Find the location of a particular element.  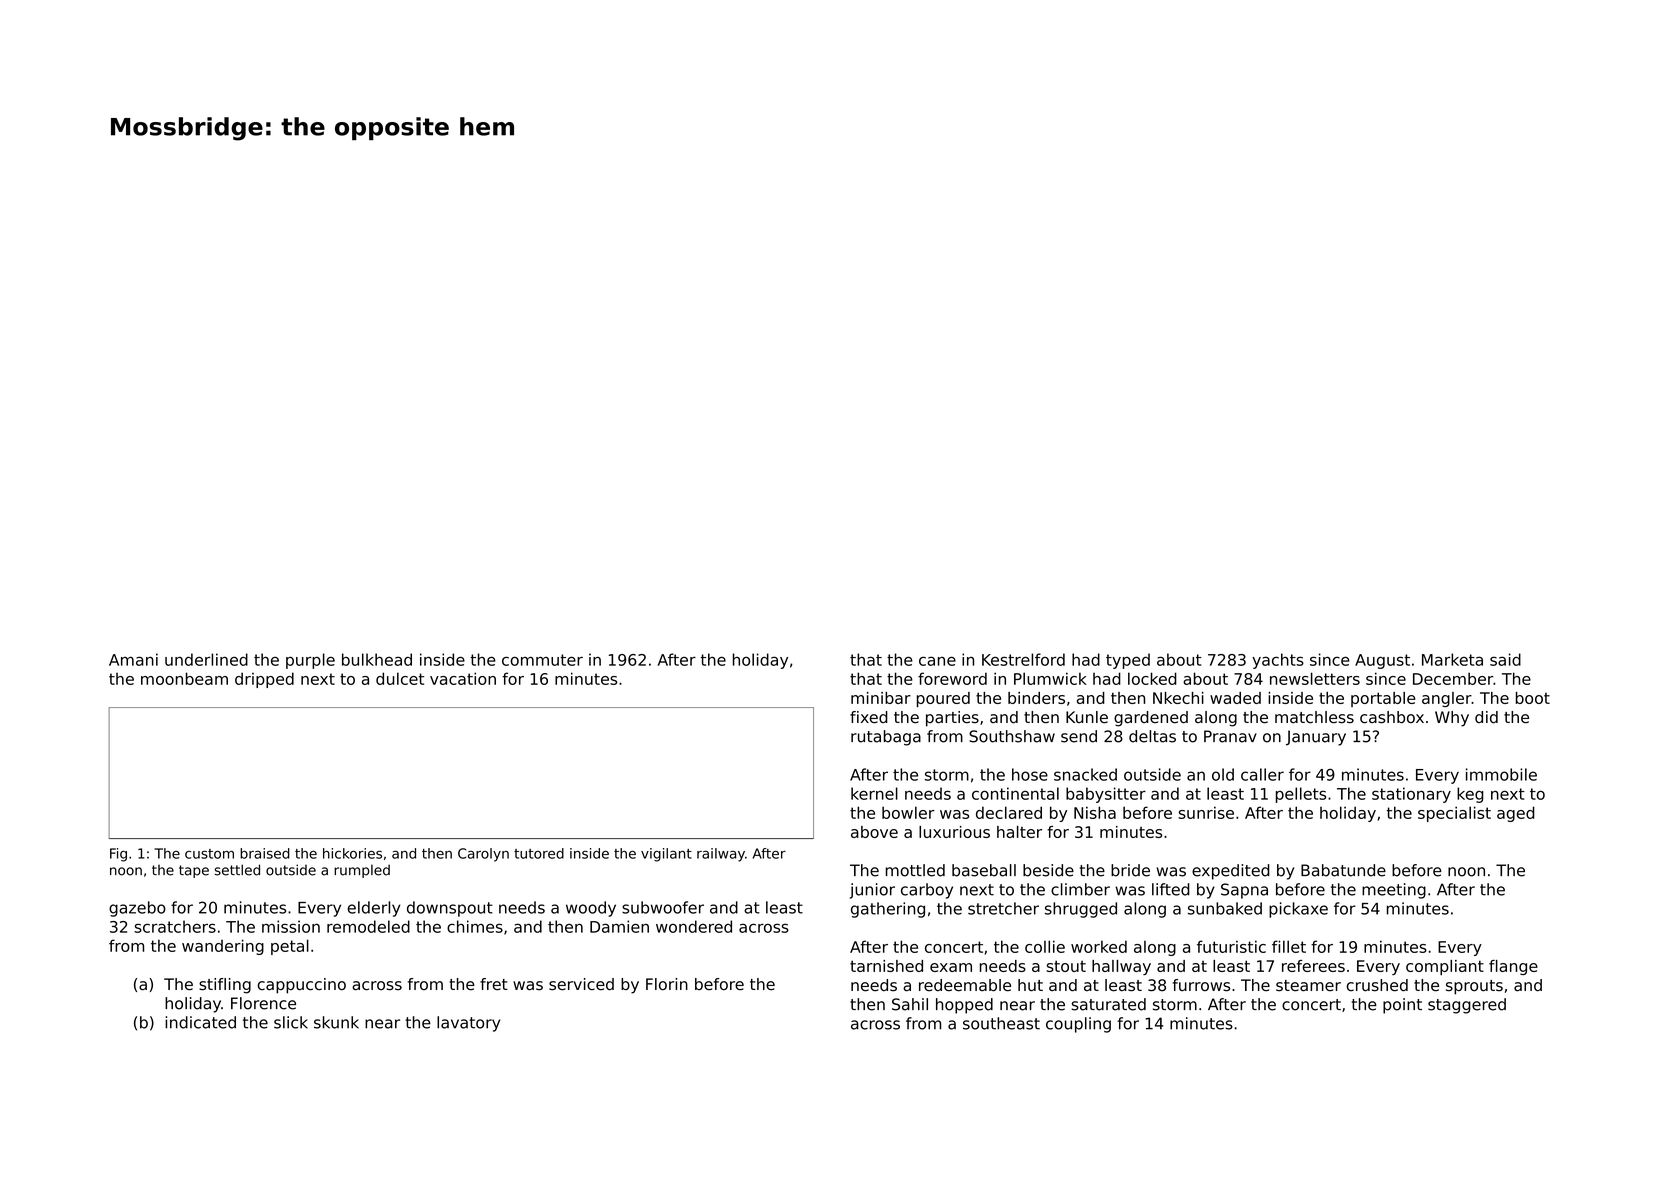

Babatunde is located at coordinates (1343, 870).
